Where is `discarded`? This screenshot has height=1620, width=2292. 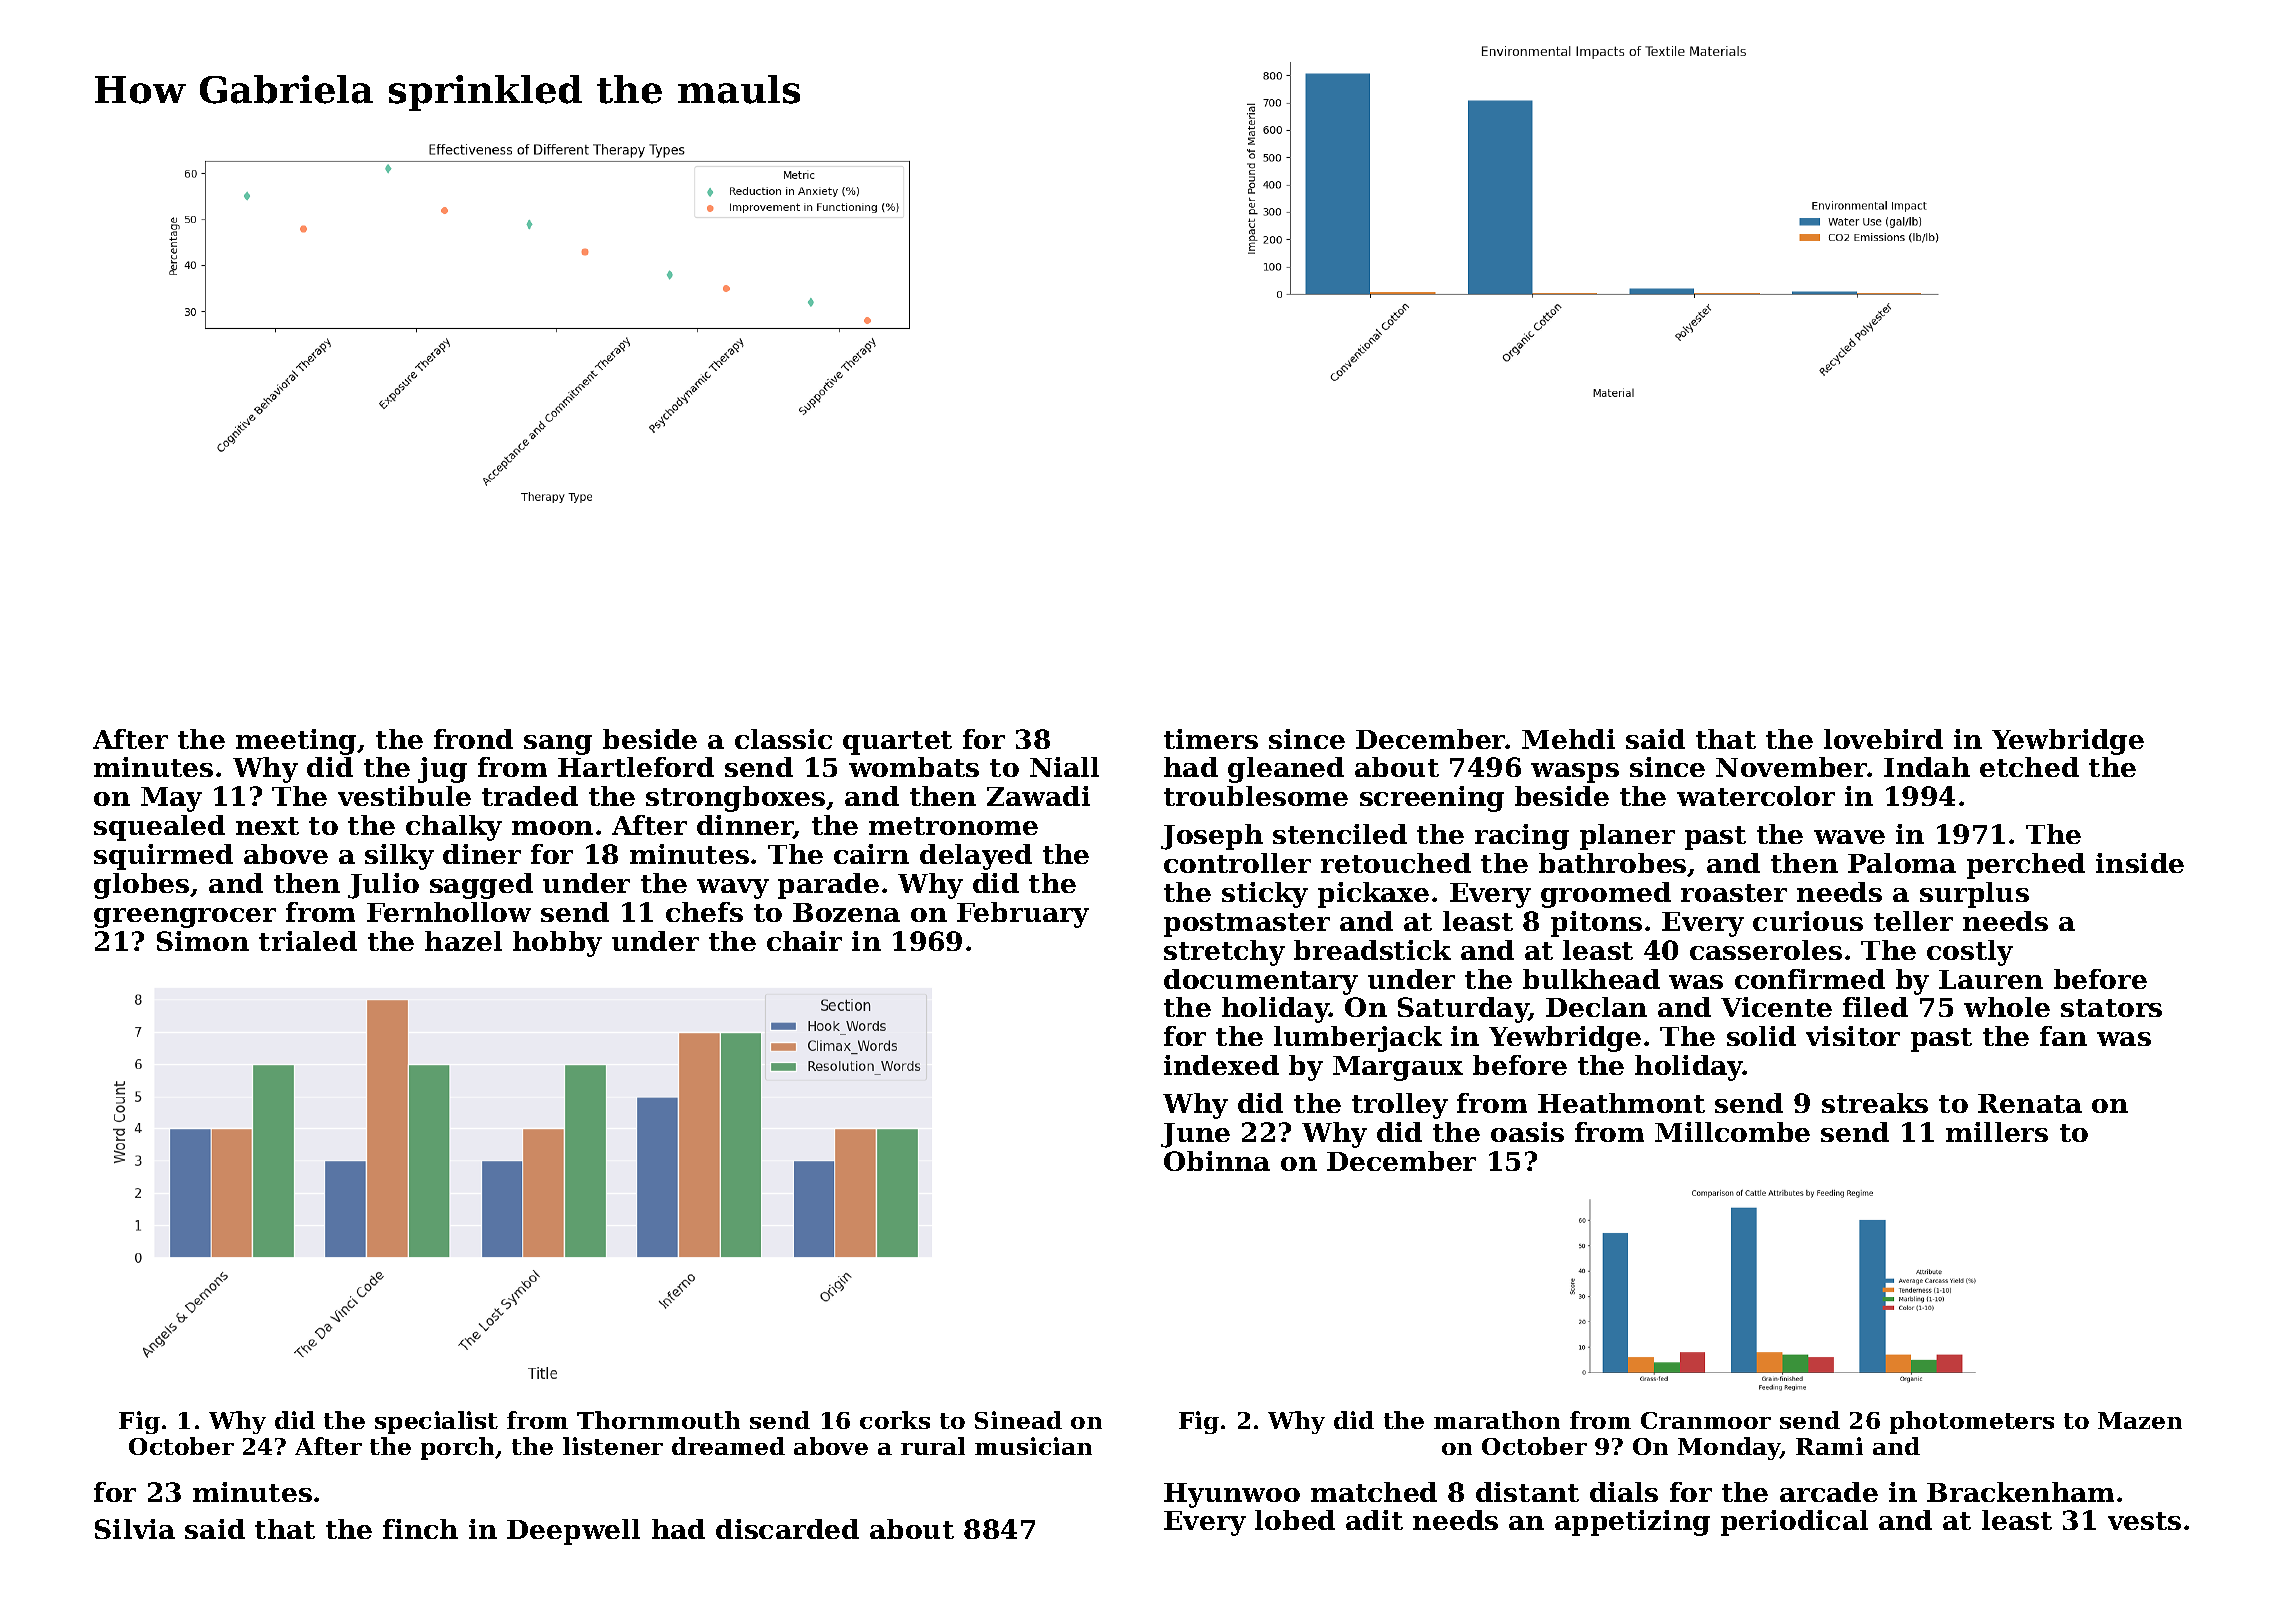
discarded is located at coordinates (787, 1529).
